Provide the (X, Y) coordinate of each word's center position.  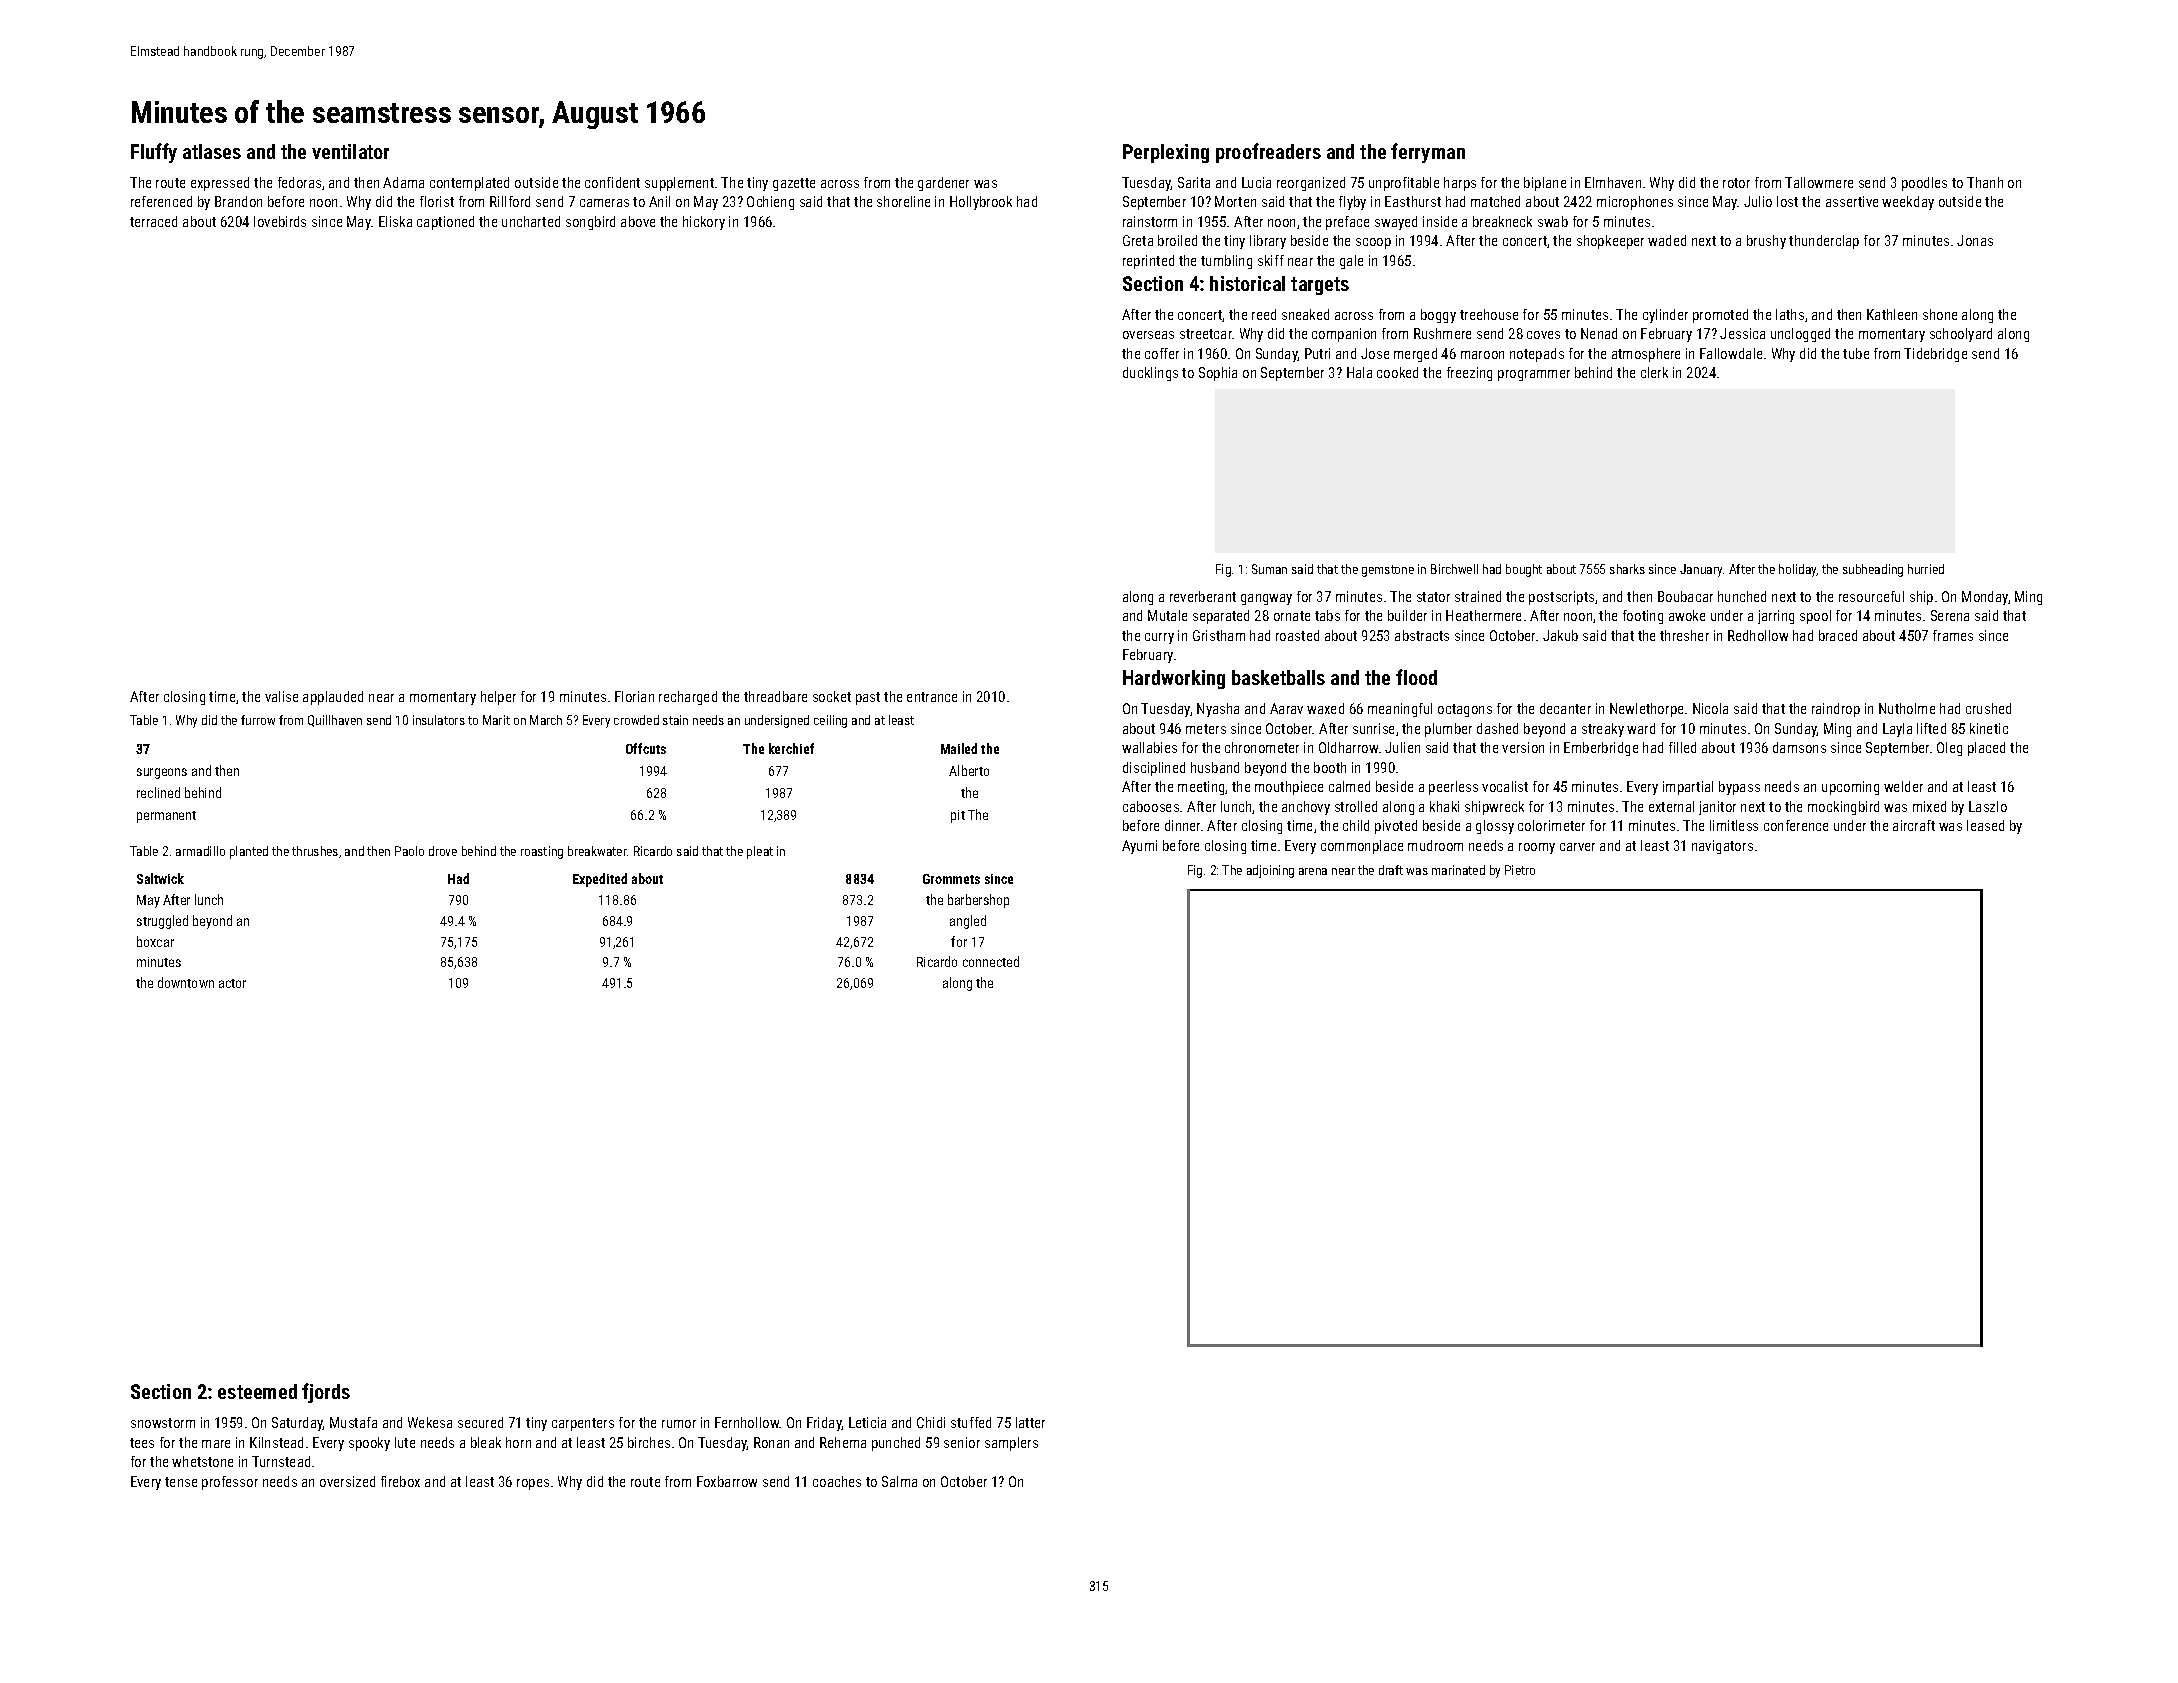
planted (249, 852)
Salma (899, 1481)
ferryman (1428, 153)
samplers (1011, 1444)
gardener (943, 184)
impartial (1688, 788)
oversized (347, 1481)
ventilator (350, 151)
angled (968, 922)
